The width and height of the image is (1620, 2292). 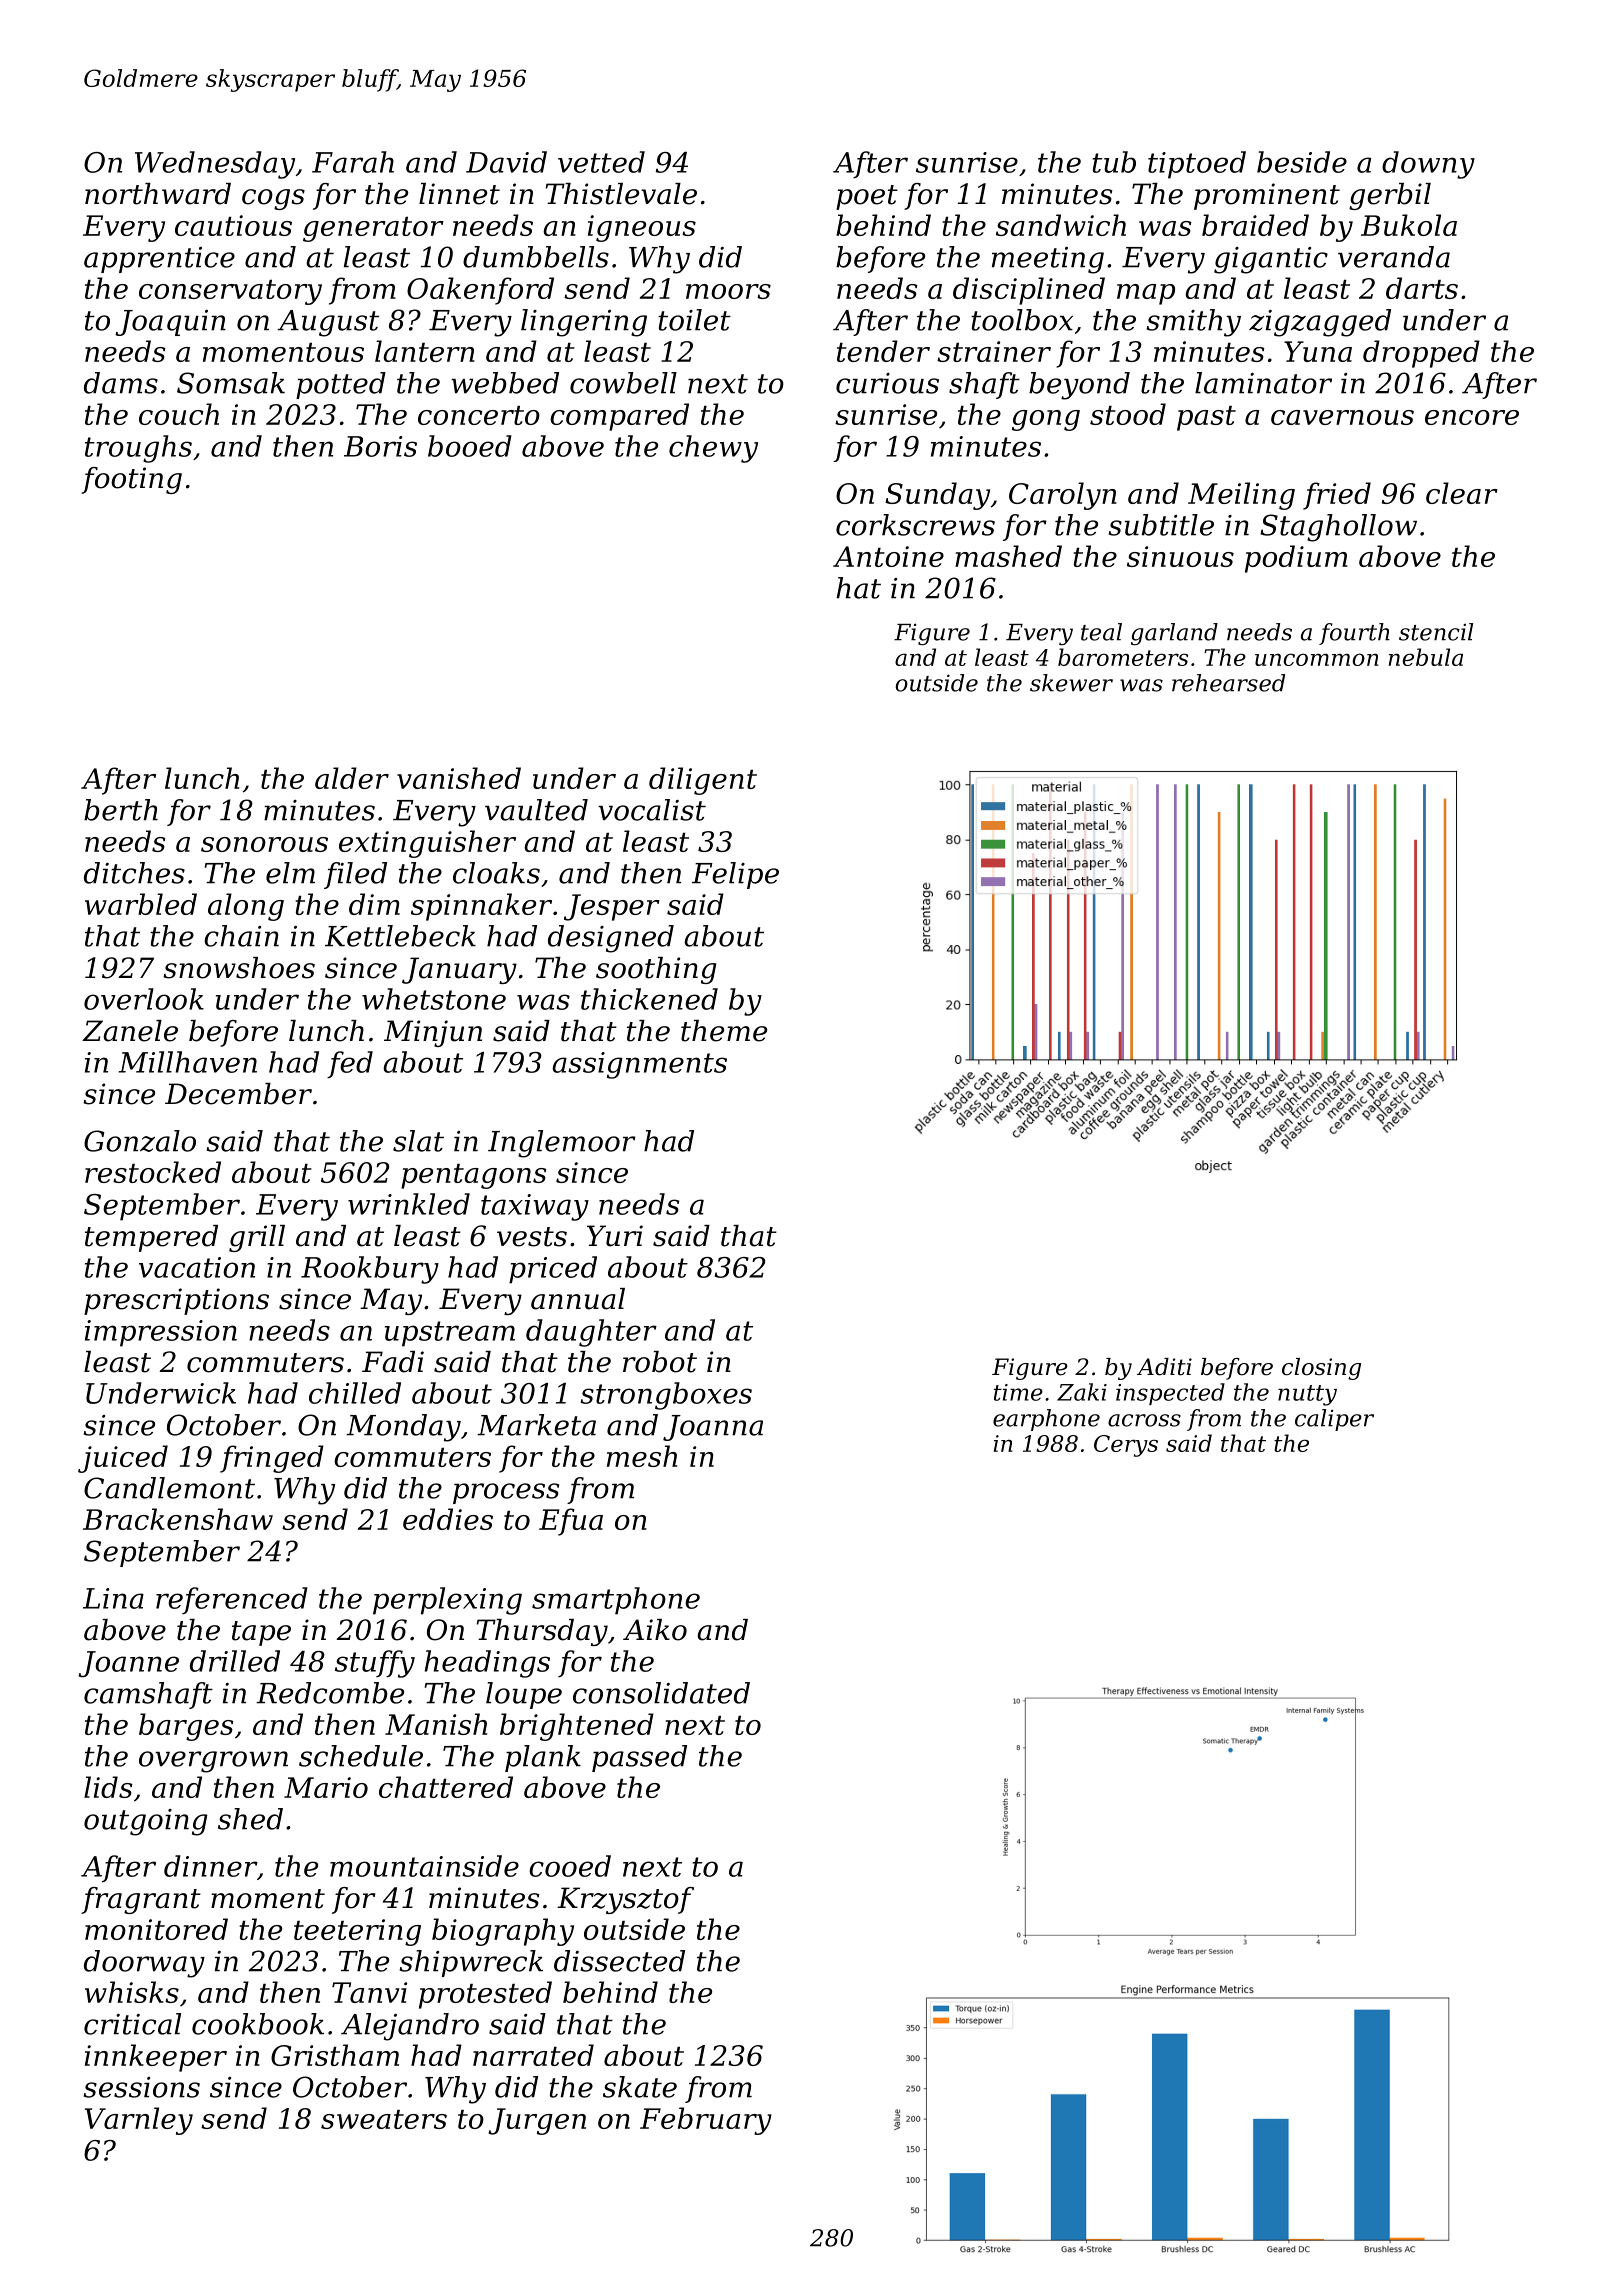 What do you see at coordinates (703, 781) in the image?
I see `diligent` at bounding box center [703, 781].
